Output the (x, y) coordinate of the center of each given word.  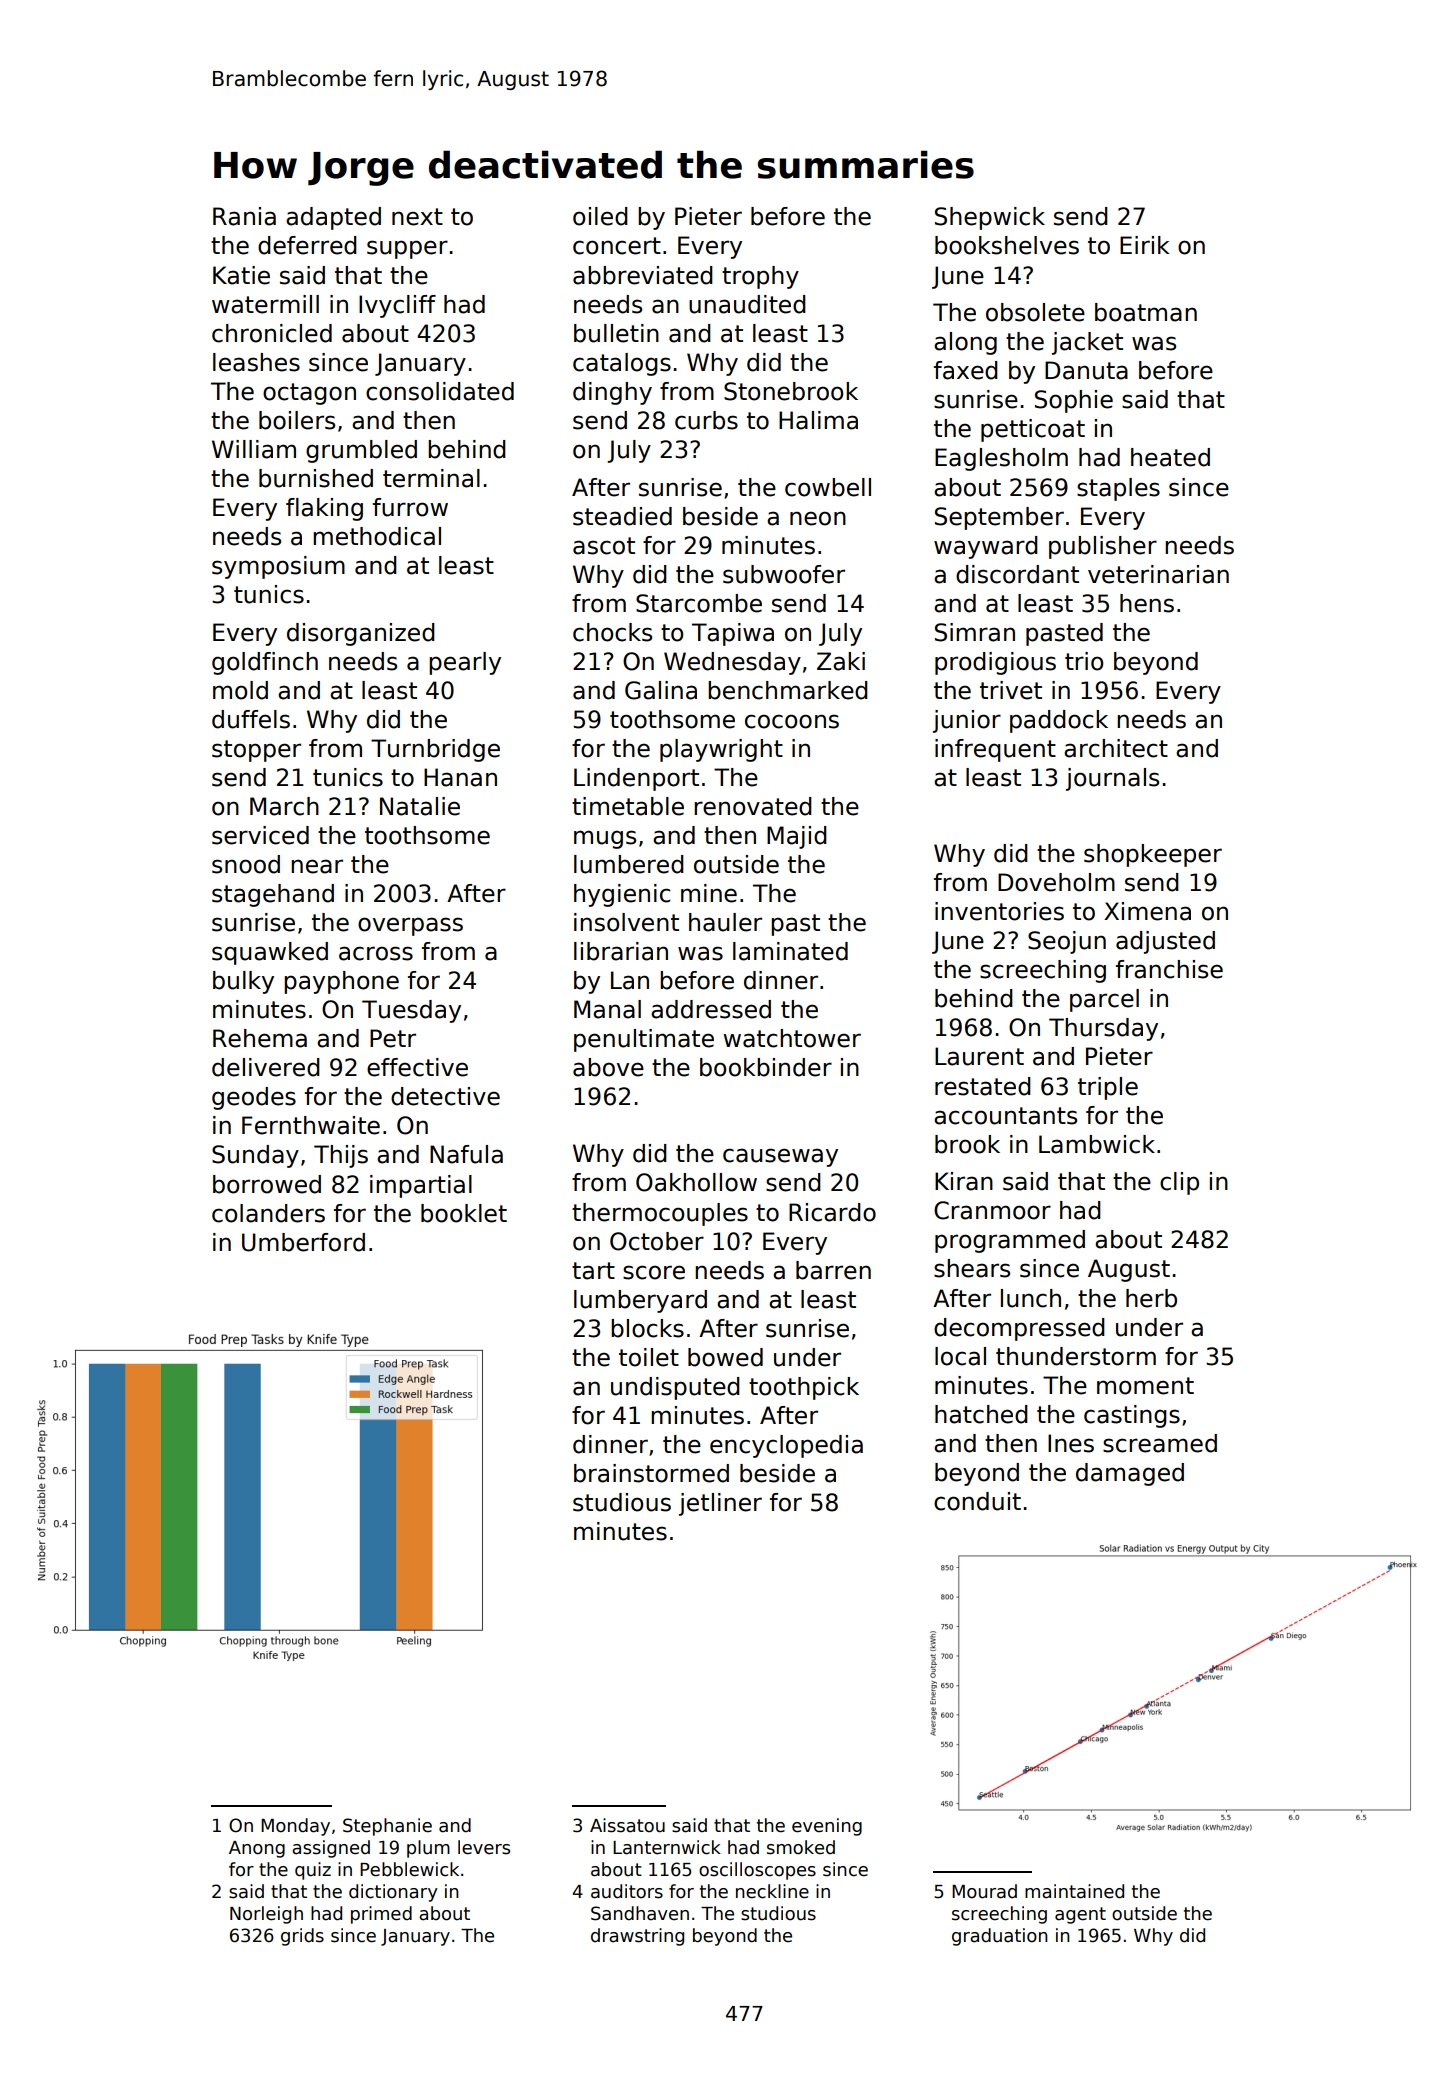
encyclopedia (786, 1446)
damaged (1130, 1474)
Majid (797, 837)
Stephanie (387, 1827)
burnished (316, 478)
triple (1108, 1088)
